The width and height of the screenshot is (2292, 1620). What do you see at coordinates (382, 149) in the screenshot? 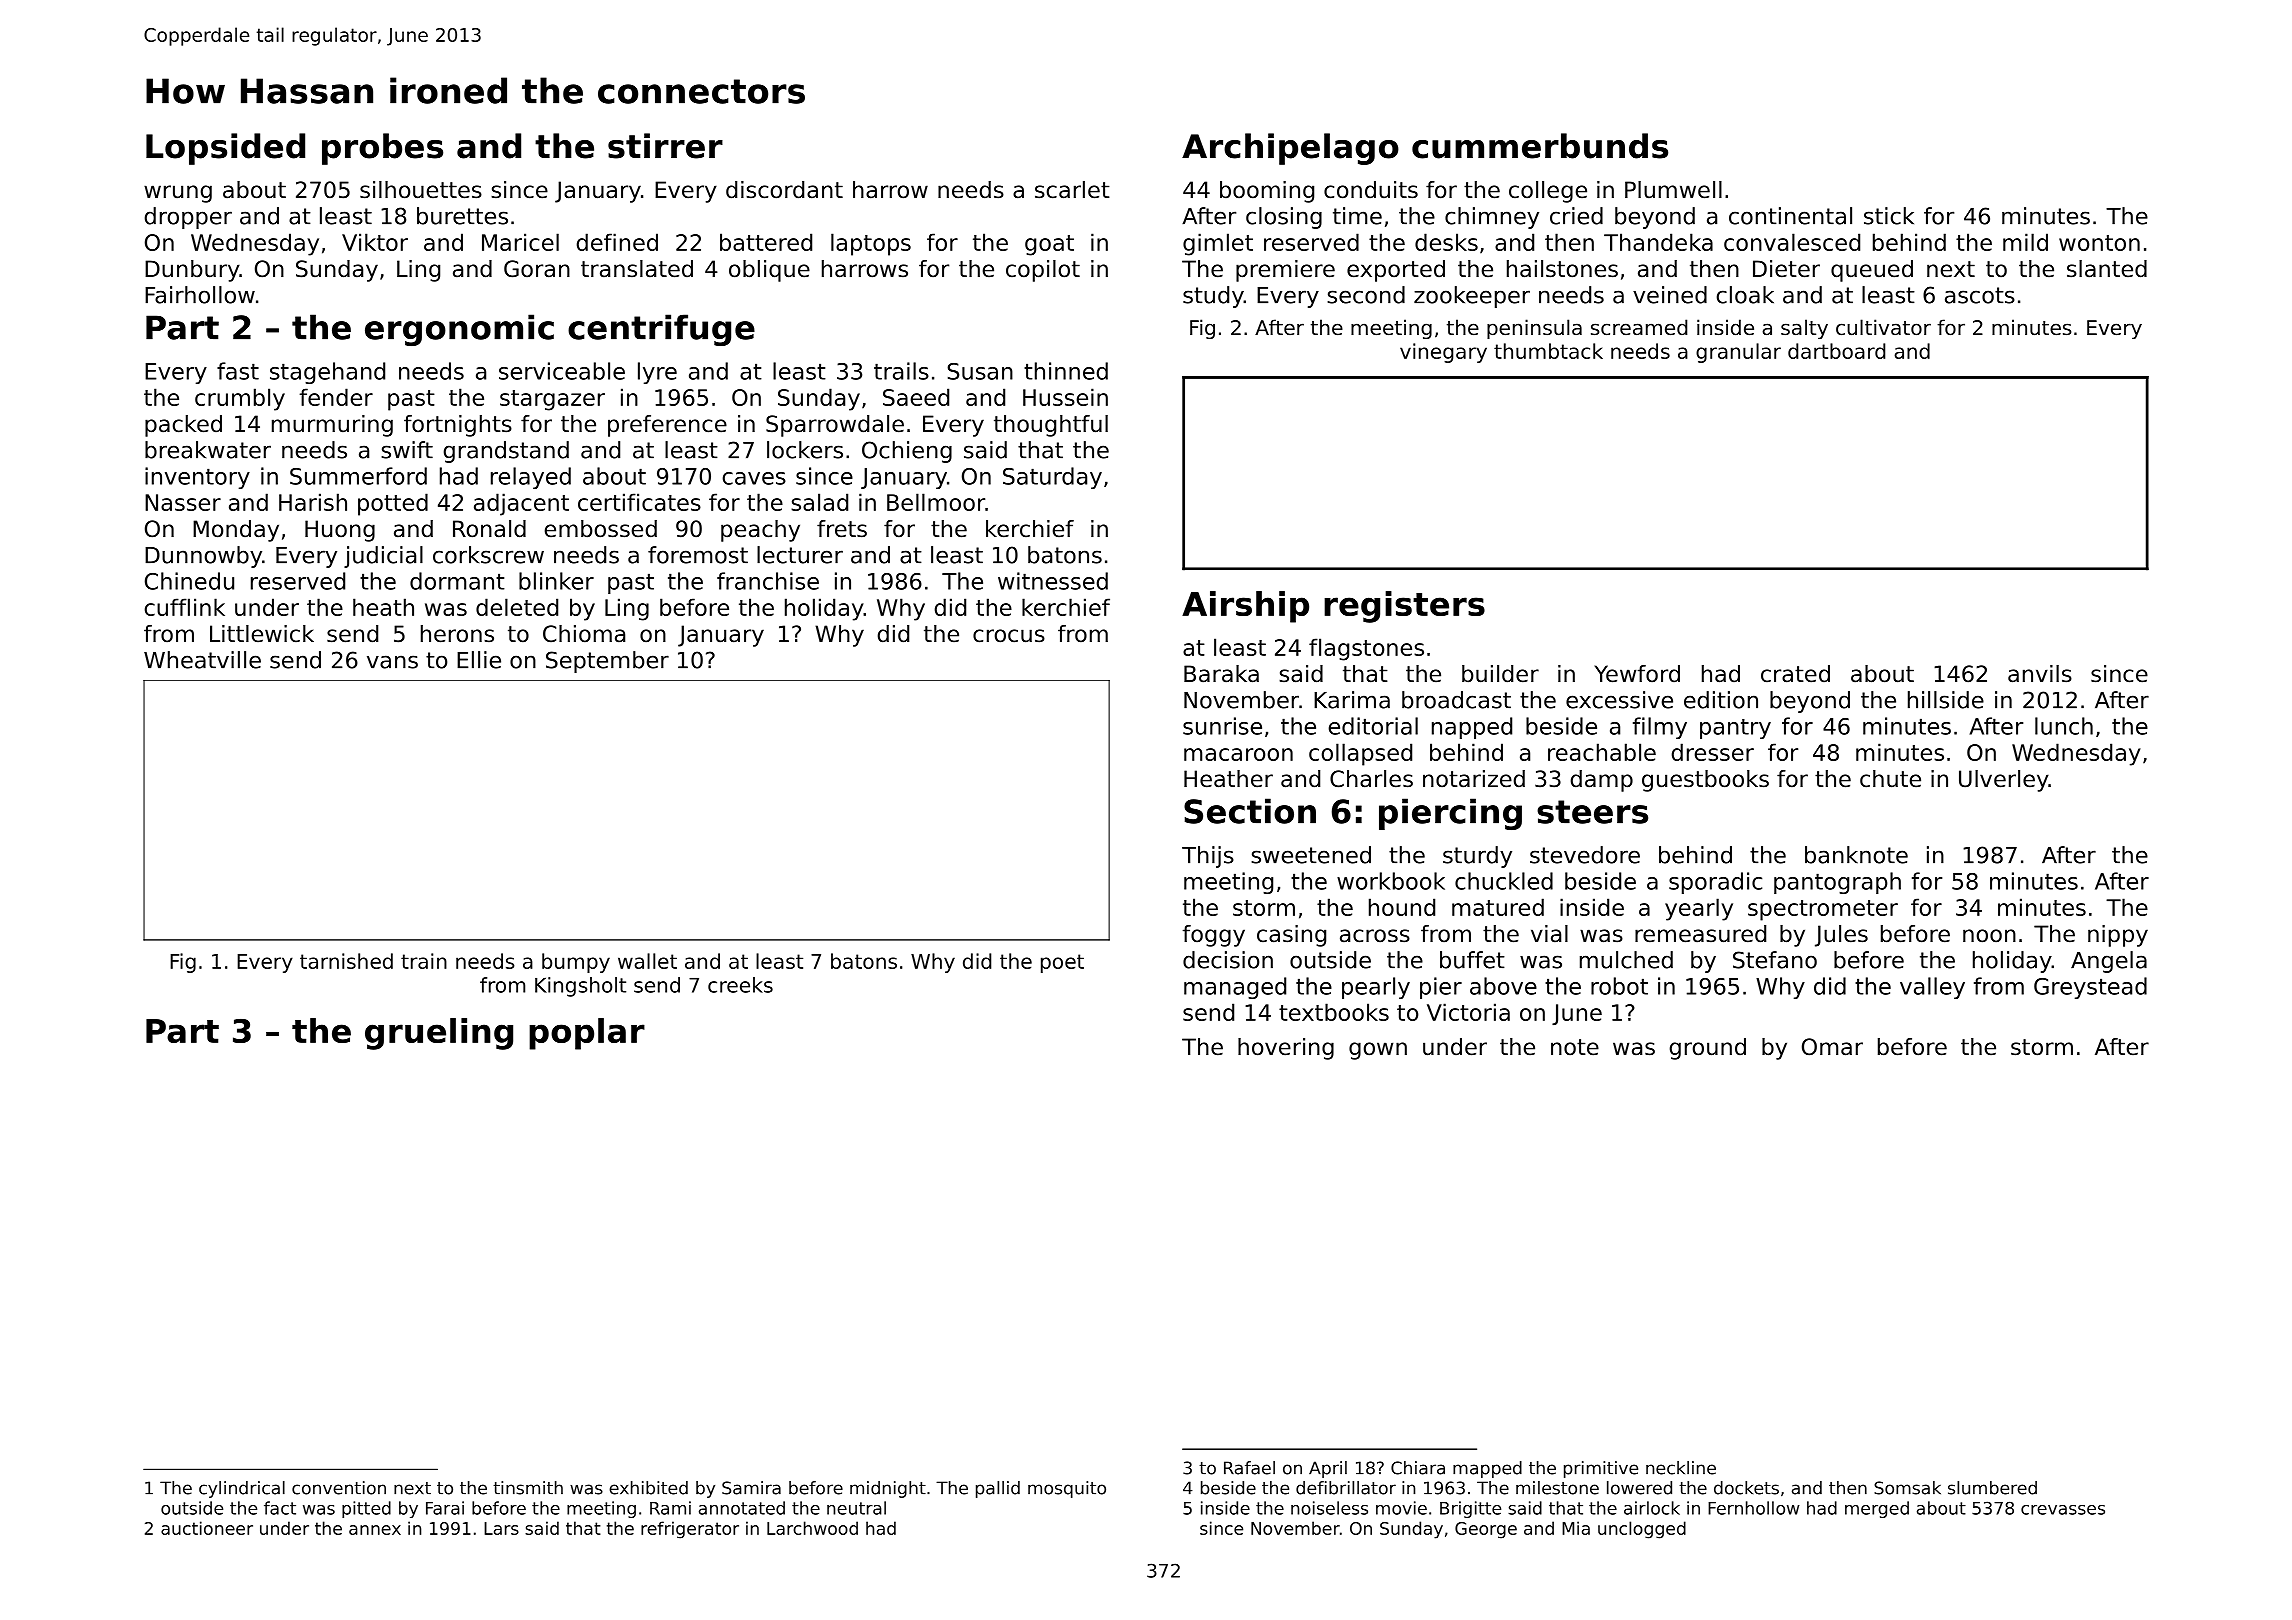
I see `probes` at bounding box center [382, 149].
